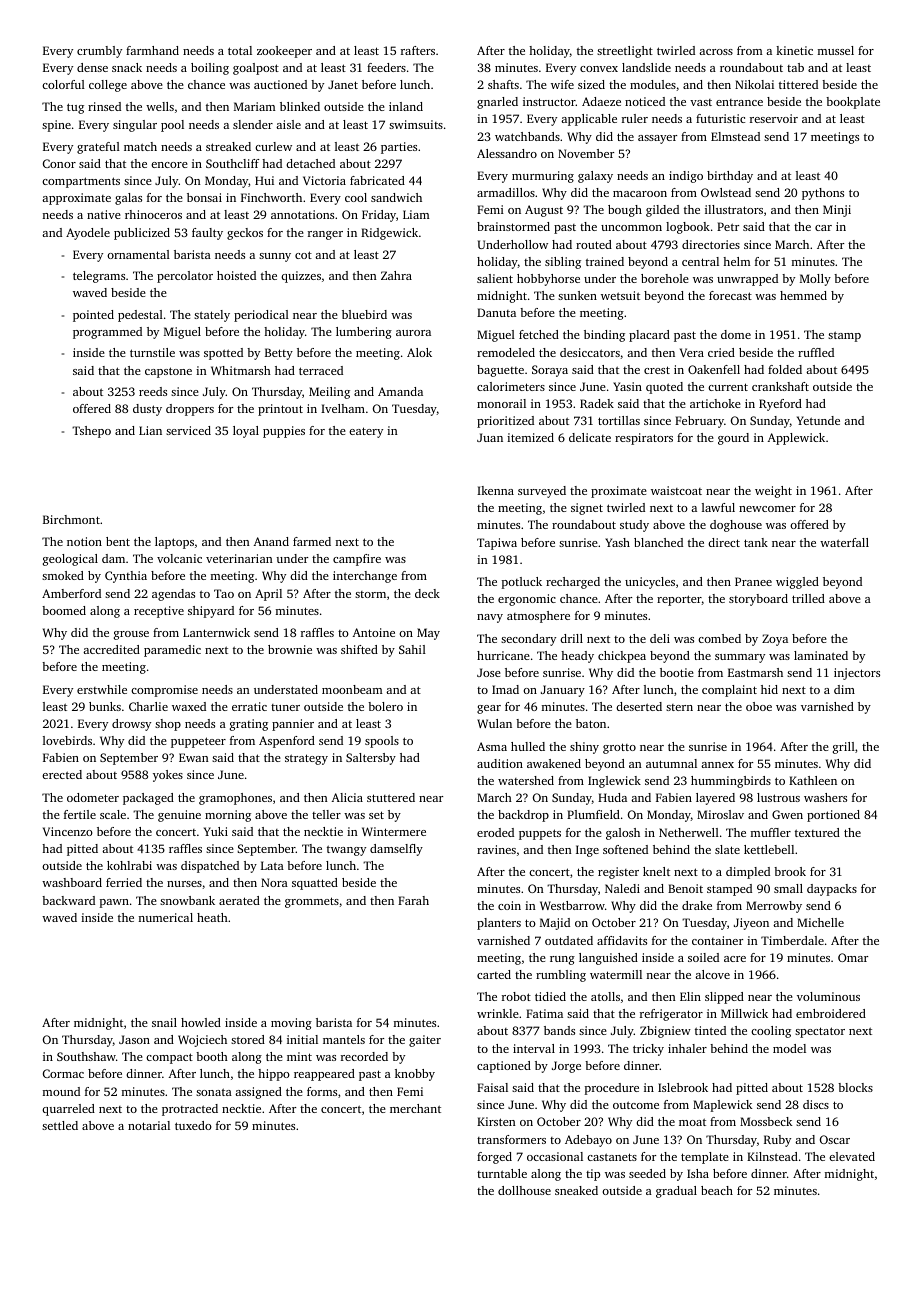  Describe the element at coordinates (268, 595) in the page. I see `April` at that location.
